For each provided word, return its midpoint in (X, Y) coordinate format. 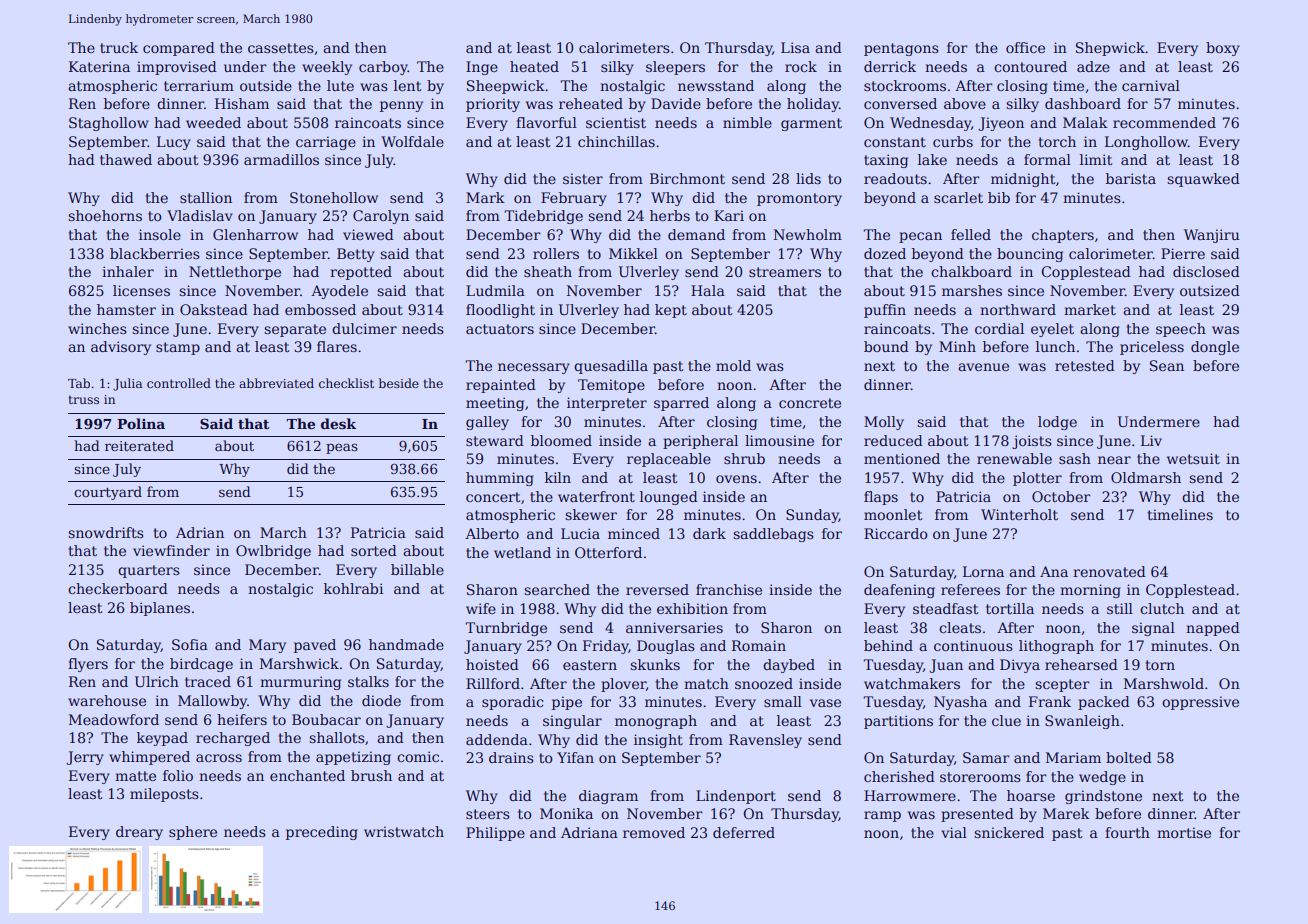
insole (160, 234)
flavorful (546, 122)
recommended (1164, 122)
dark (709, 533)
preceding (322, 833)
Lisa (795, 47)
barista (1131, 178)
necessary (534, 368)
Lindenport (736, 797)
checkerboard (118, 588)
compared (179, 49)
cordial (999, 328)
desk (338, 423)
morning (1090, 591)
